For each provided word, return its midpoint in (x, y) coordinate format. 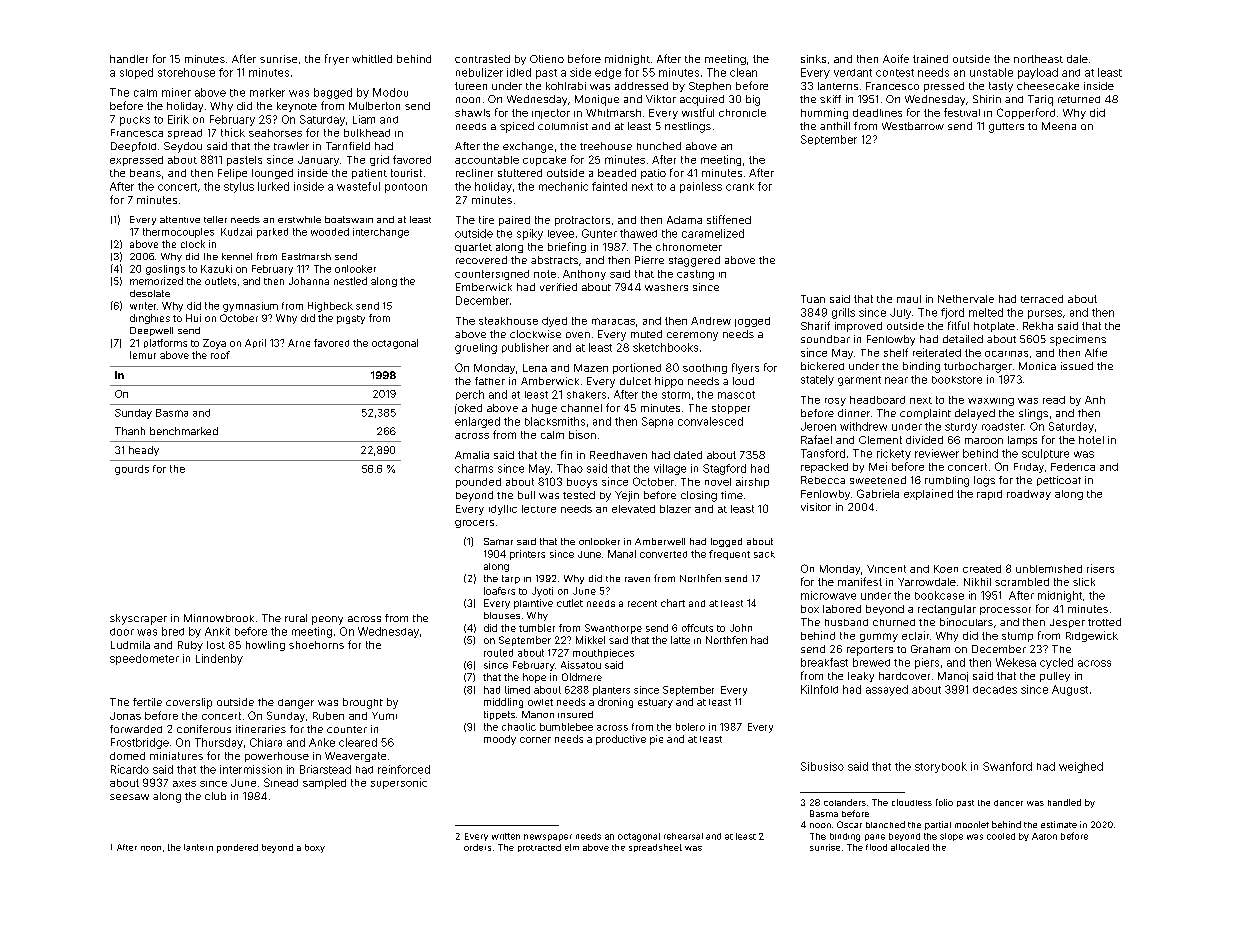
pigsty (351, 319)
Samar (498, 541)
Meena (1059, 126)
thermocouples (178, 233)
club (215, 796)
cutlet (570, 603)
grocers (474, 524)
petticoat (1059, 481)
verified (558, 287)
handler (129, 59)
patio (653, 174)
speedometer (144, 659)
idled (519, 72)
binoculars (966, 622)
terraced (1042, 299)
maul (909, 299)
